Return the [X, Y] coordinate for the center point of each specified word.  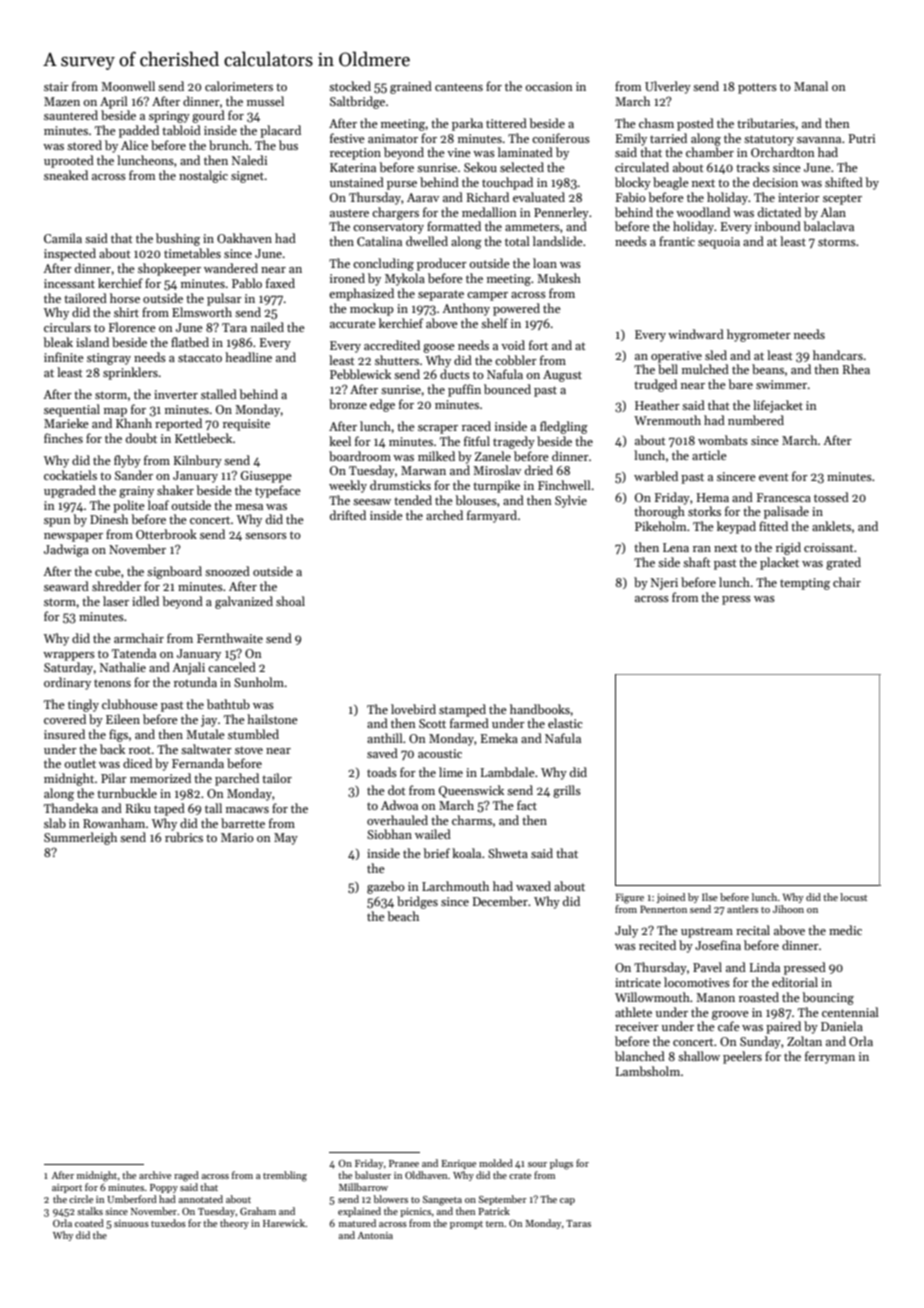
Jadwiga [66, 550]
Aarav [423, 197]
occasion [549, 86]
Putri [861, 138]
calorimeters [239, 86]
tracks [753, 167]
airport [67, 1188]
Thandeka [71, 808]
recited [657, 945]
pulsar [224, 299]
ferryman [830, 1057]
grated [843, 563]
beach [403, 916]
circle [81, 1199]
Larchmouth [455, 886]
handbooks [540, 709]
